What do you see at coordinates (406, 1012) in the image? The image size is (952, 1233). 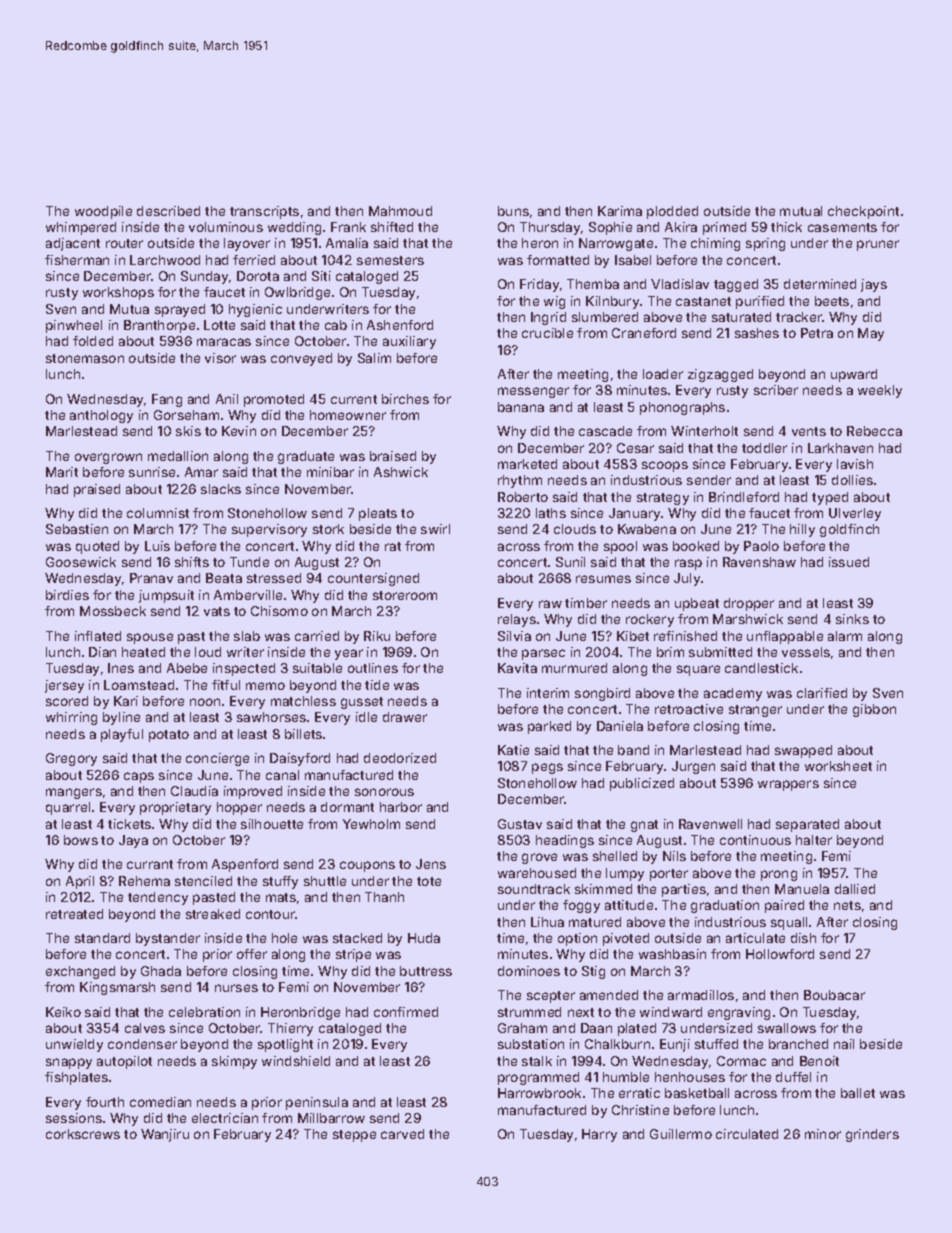 I see `confirmed` at bounding box center [406, 1012].
